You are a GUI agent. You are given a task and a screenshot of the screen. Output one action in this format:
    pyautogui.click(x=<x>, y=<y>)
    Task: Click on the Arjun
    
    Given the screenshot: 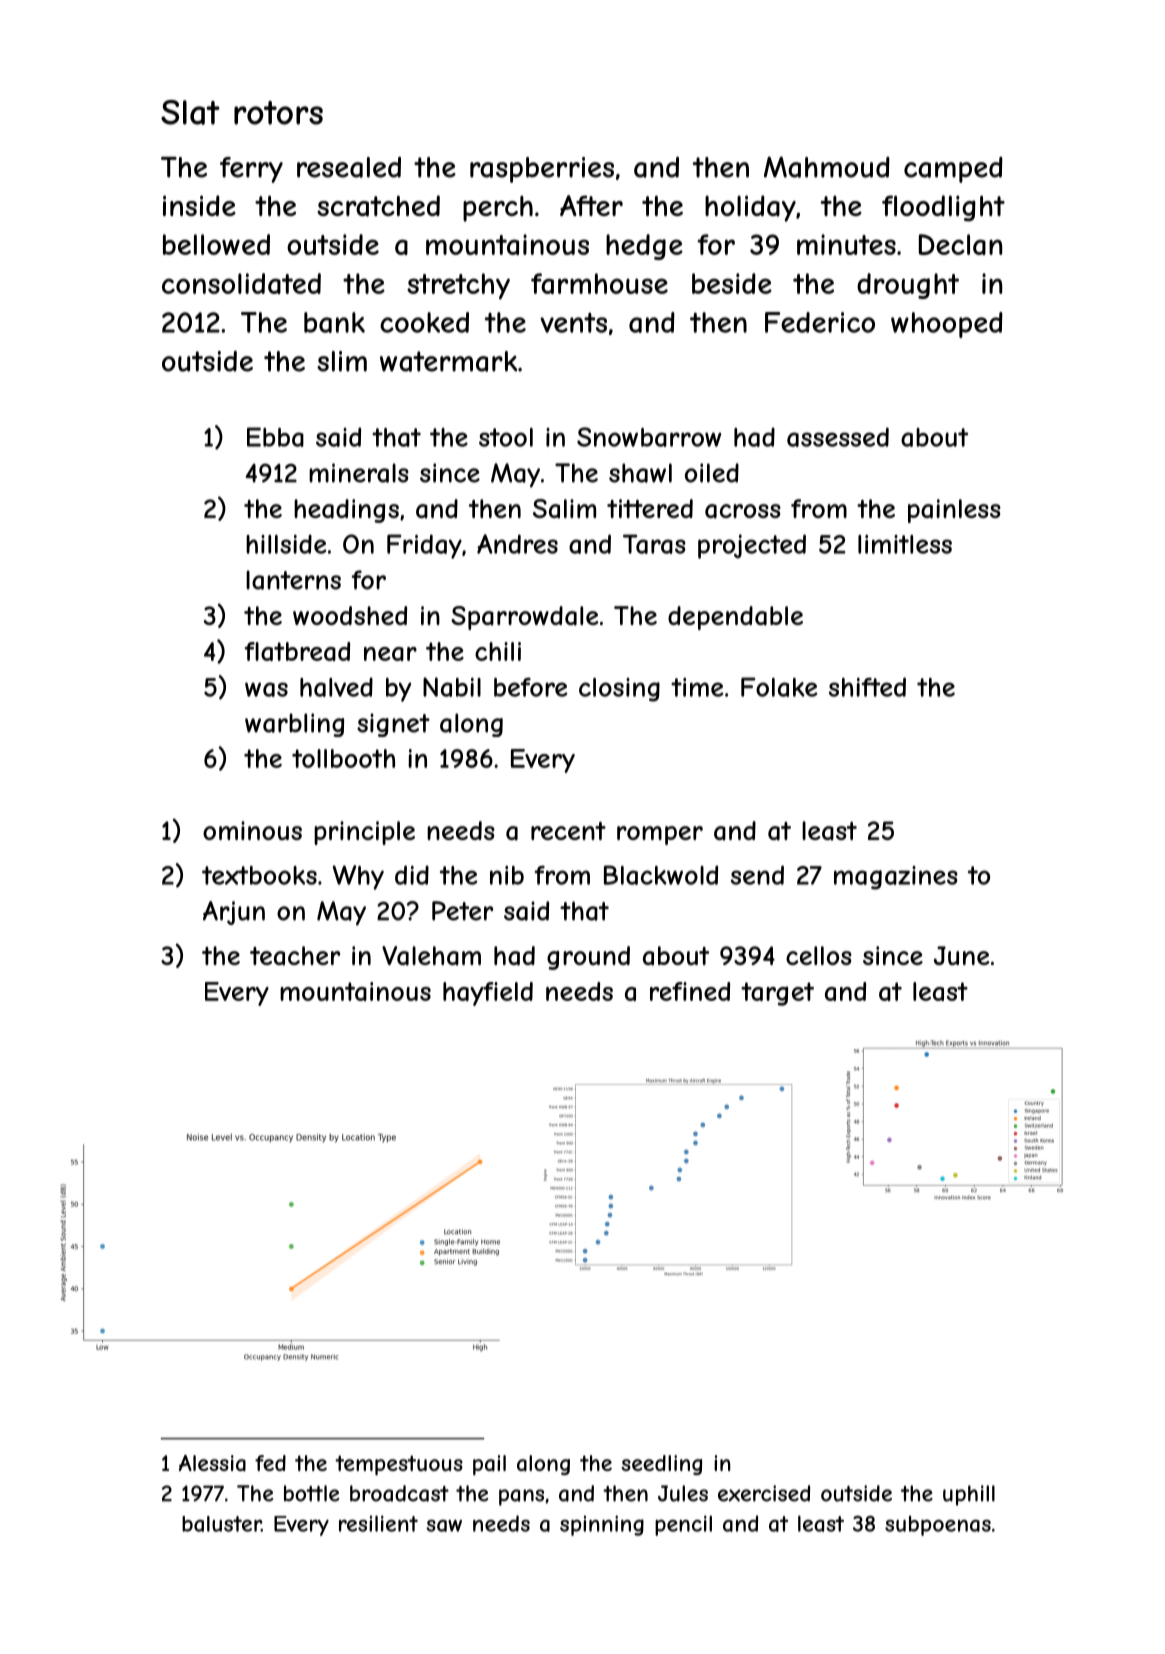 What is the action you would take?
    pyautogui.click(x=234, y=913)
